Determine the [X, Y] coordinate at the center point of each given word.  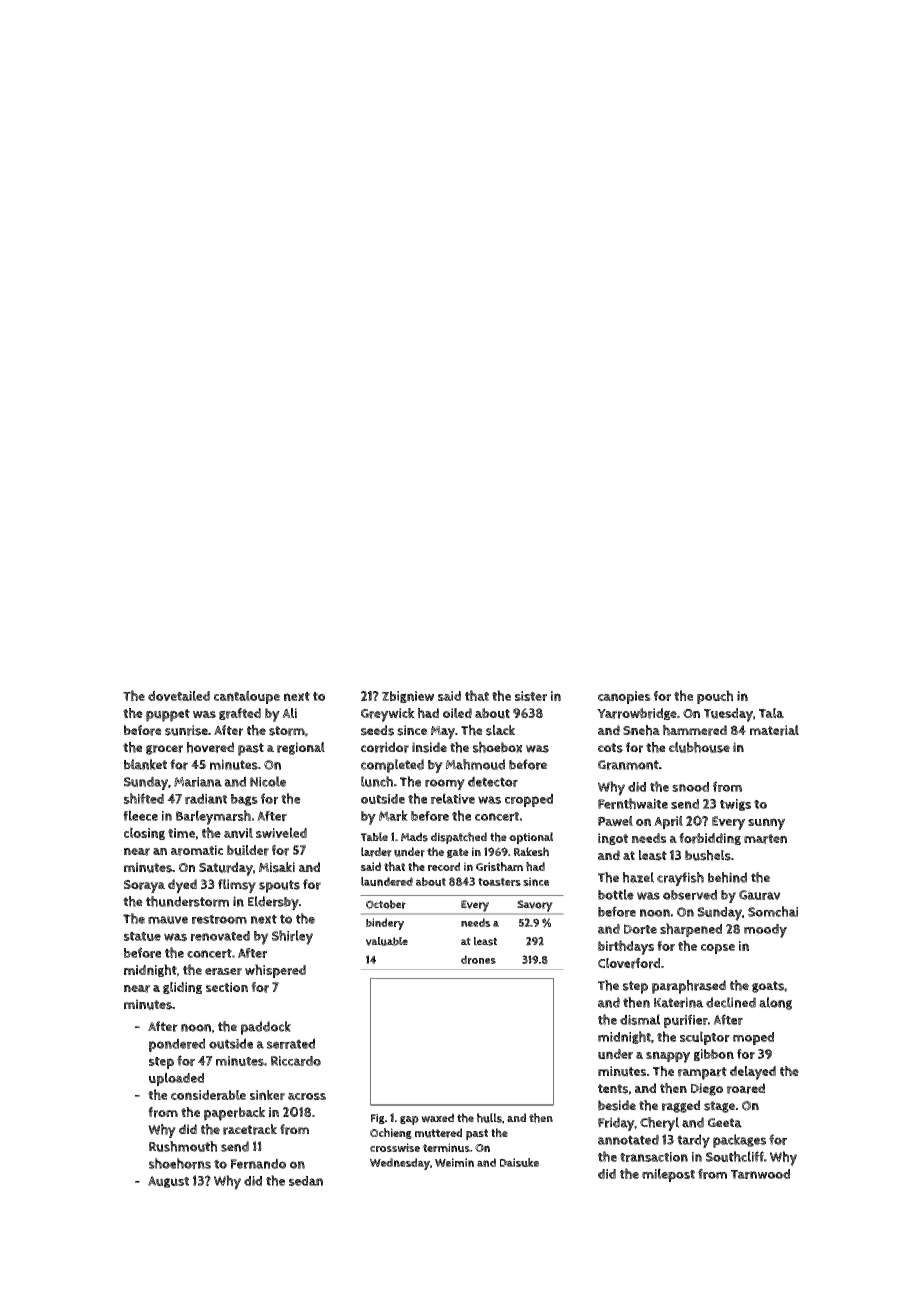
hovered [210, 747]
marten [765, 839]
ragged [681, 1106]
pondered [177, 1045]
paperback [235, 1114]
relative [453, 798]
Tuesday [728, 715]
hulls [489, 1118]
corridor [385, 747]
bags [244, 800]
